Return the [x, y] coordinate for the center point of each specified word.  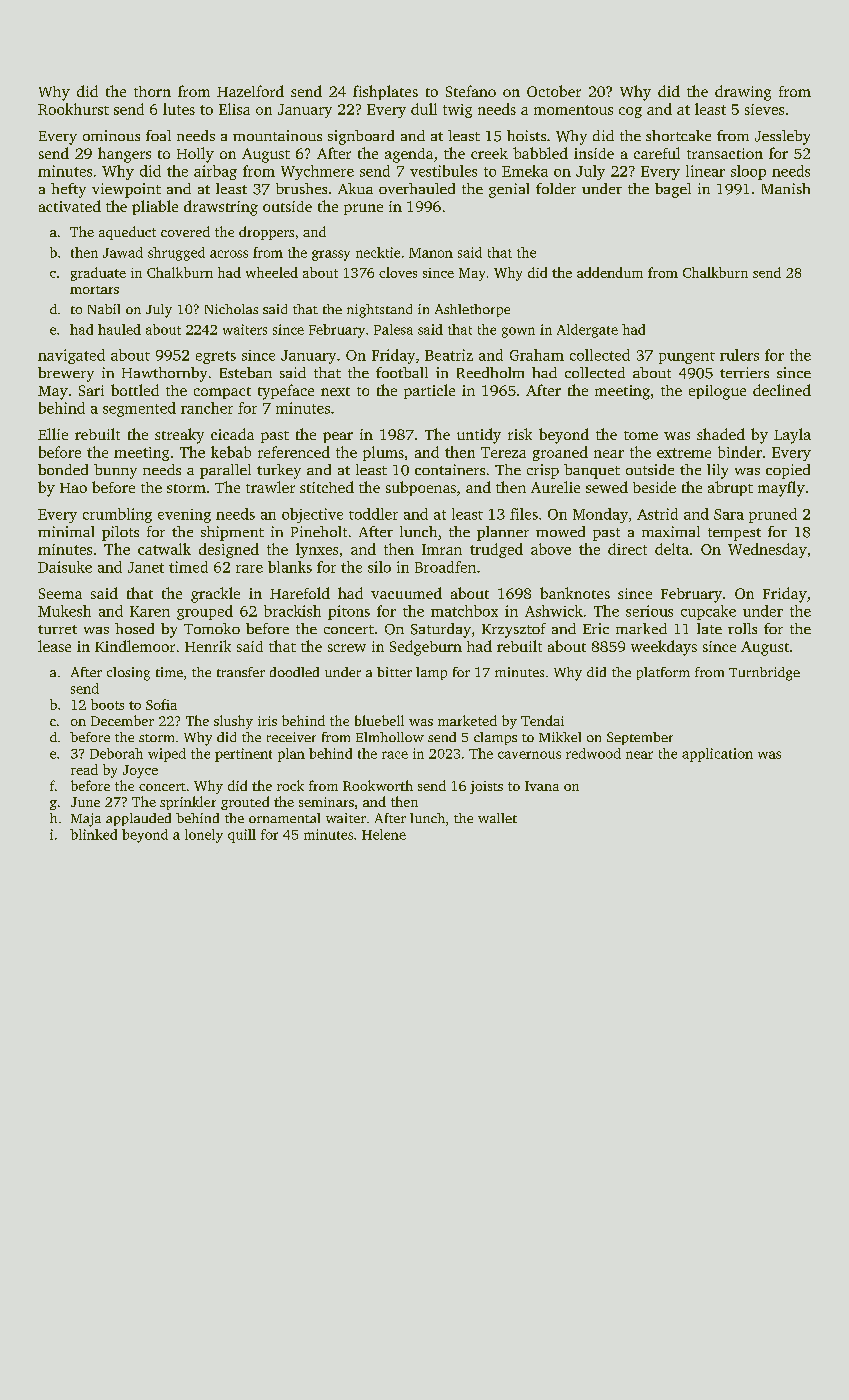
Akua [355, 188]
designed [229, 550]
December [122, 720]
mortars [94, 290]
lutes [179, 109]
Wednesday [767, 550]
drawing [743, 93]
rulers [739, 355]
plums [383, 453]
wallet [497, 818]
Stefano [471, 91]
